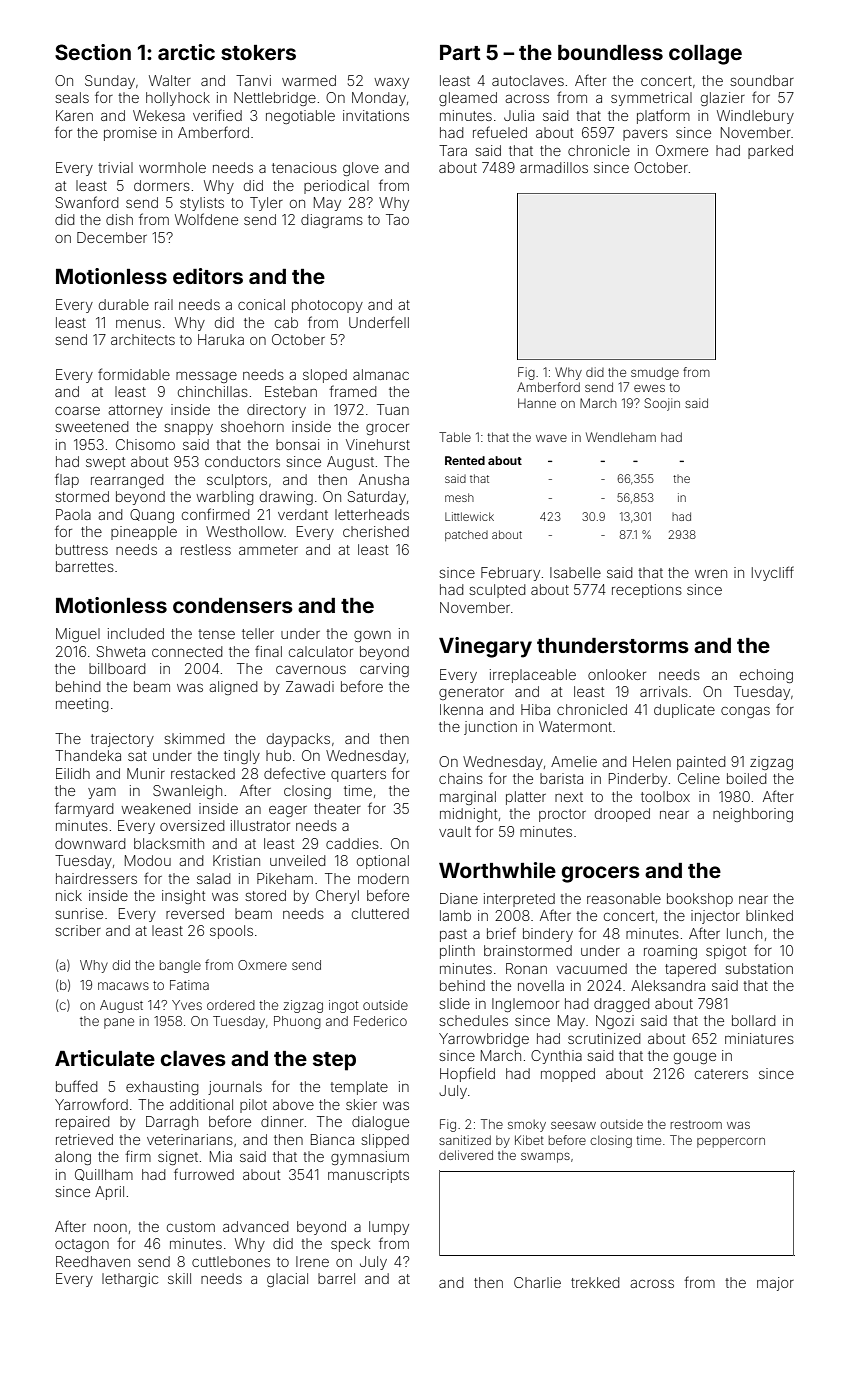 This page has width=849, height=1400. I want to click on pavers, so click(645, 135).
